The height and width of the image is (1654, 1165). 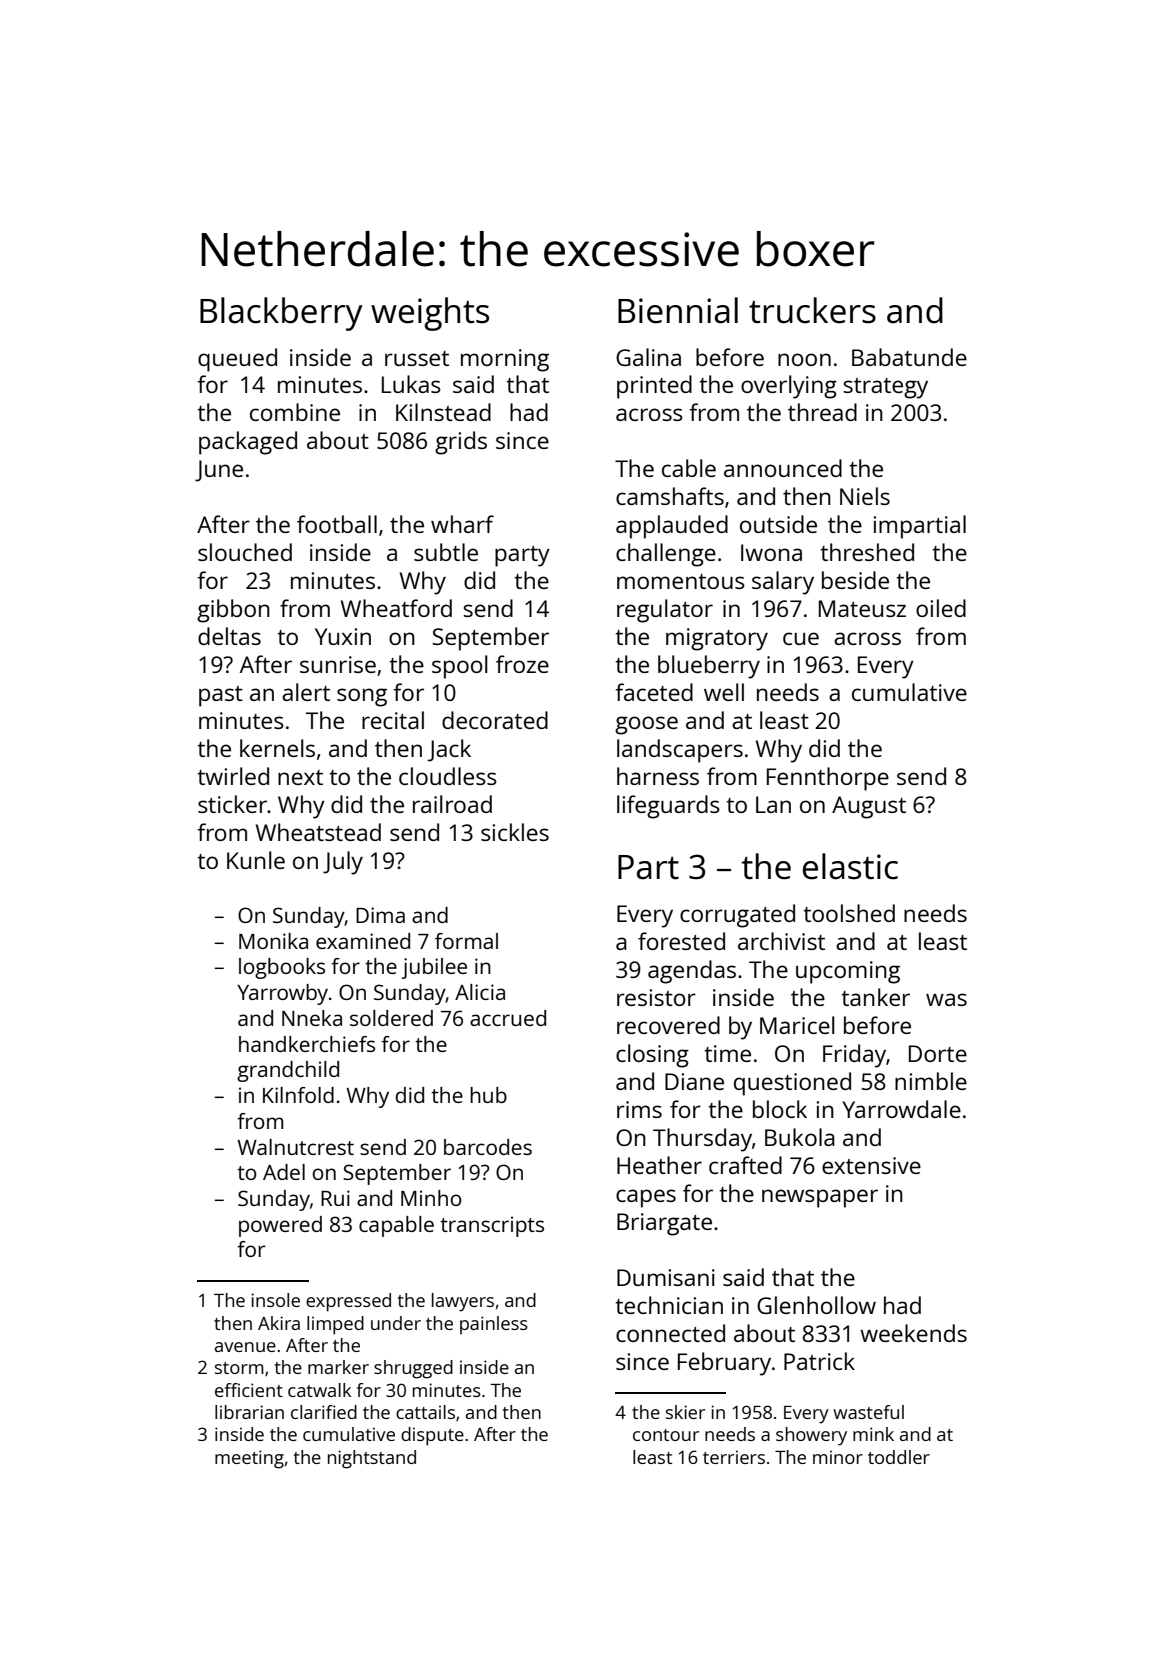 What do you see at coordinates (363, 941) in the image?
I see `examined` at bounding box center [363, 941].
